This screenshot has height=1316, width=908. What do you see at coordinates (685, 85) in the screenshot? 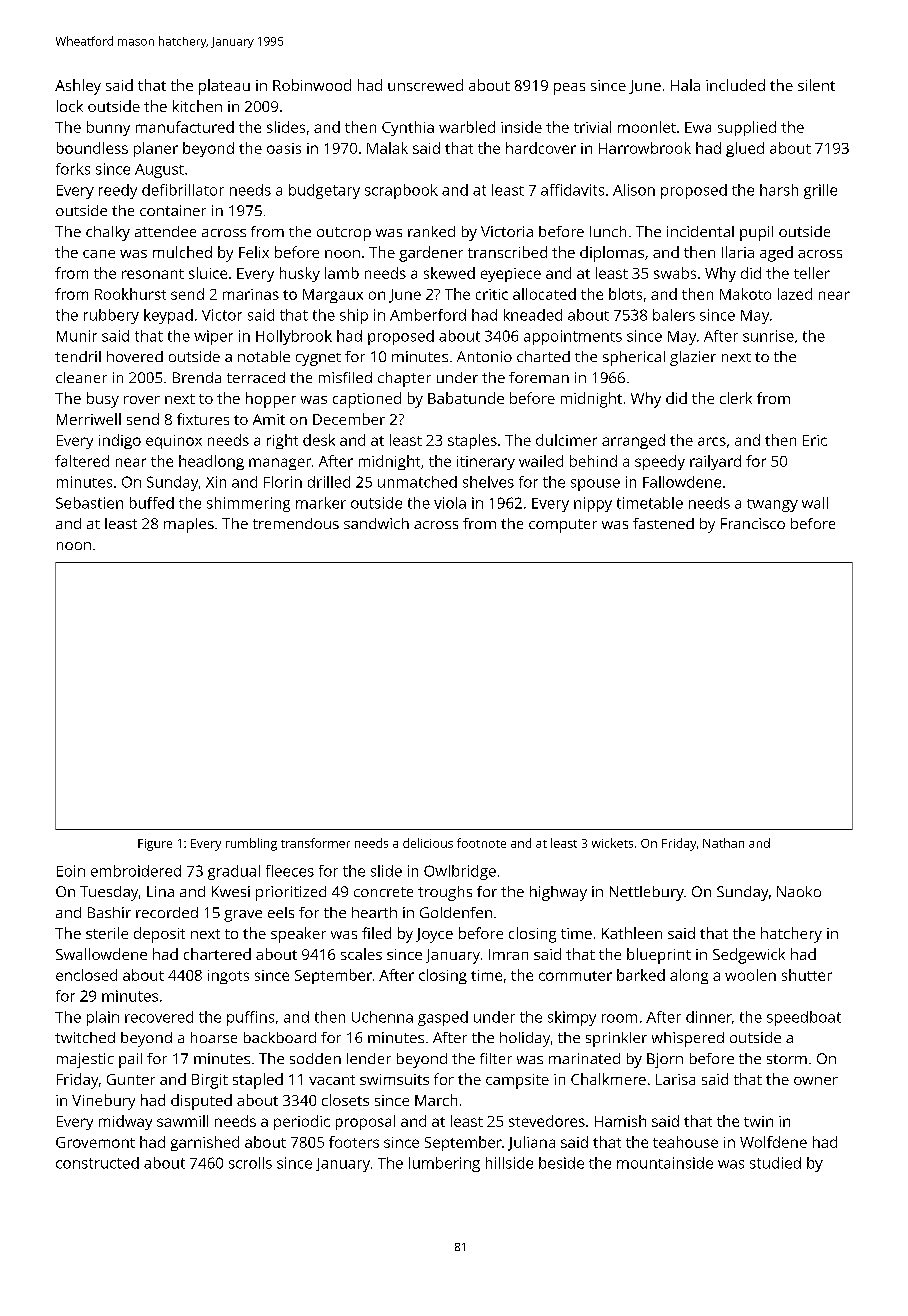
I see `Hala` at bounding box center [685, 85].
